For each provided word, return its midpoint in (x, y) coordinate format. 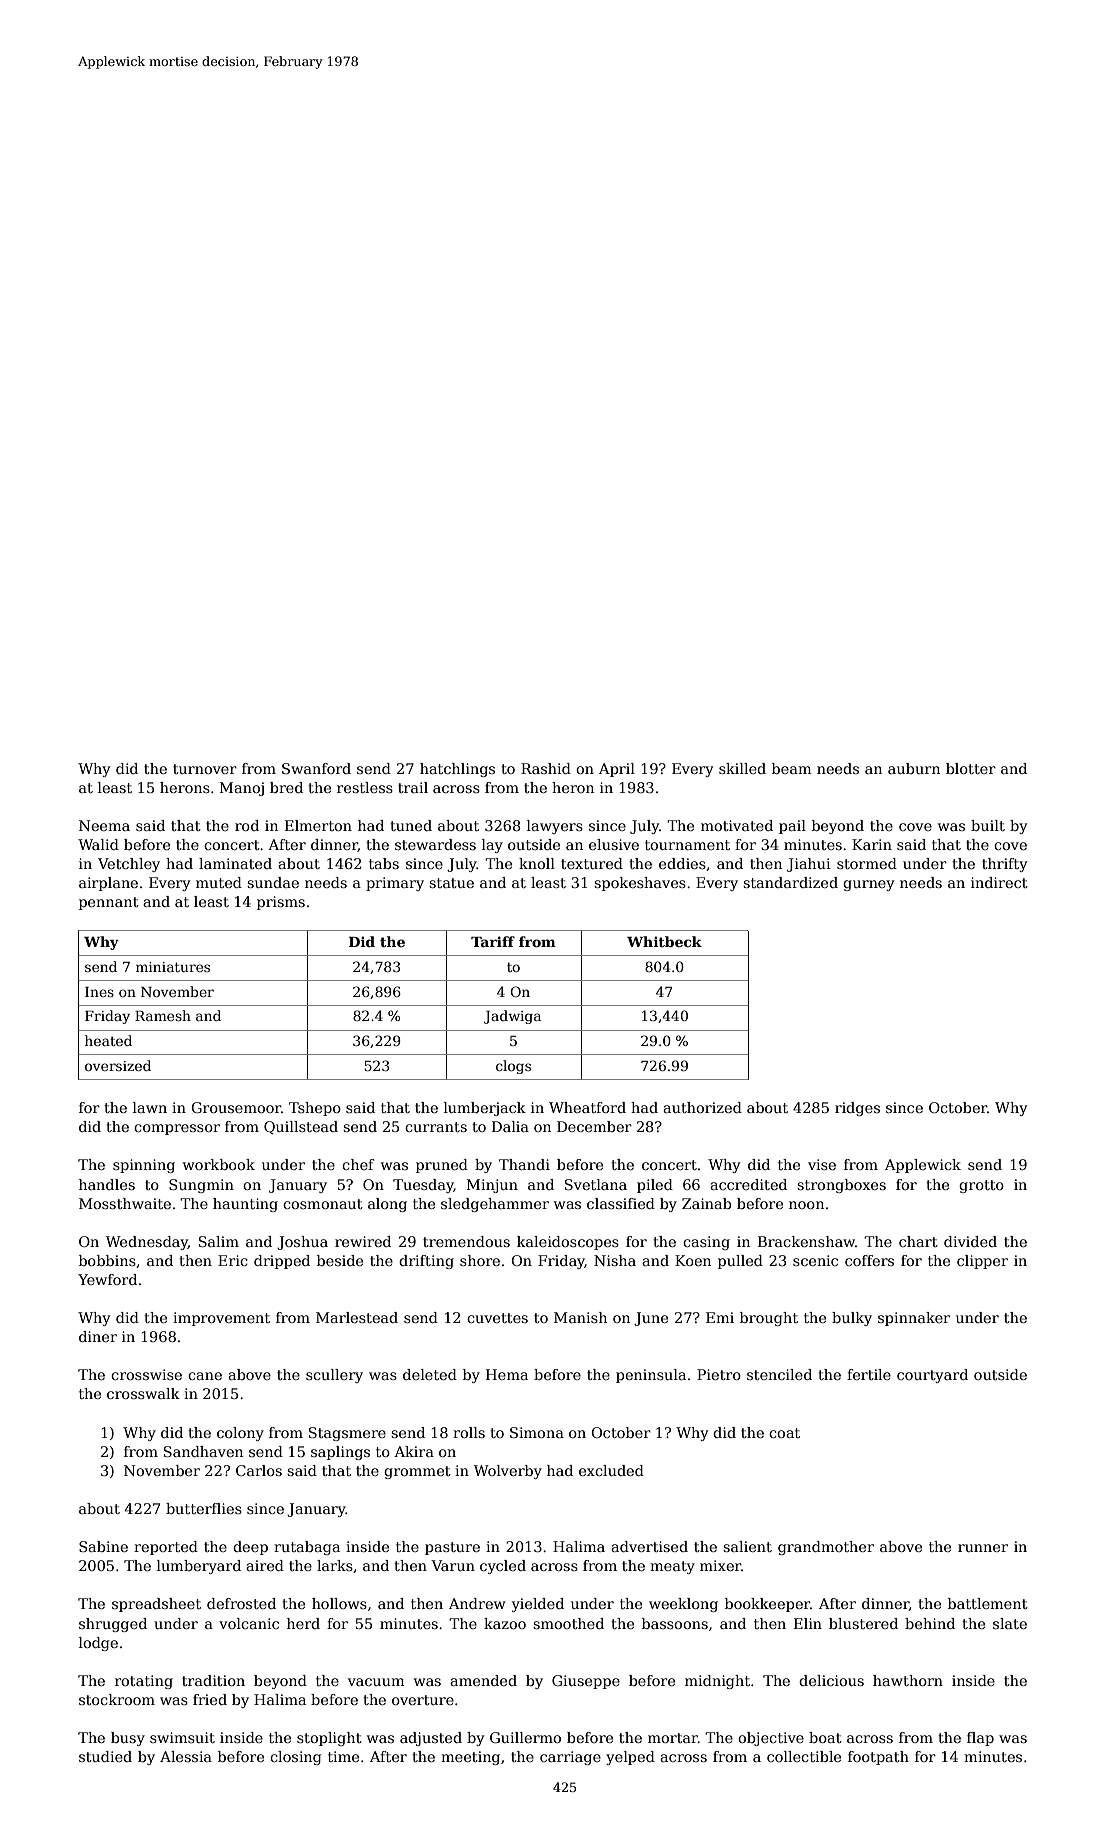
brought (769, 1319)
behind (930, 1623)
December (594, 1126)
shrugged (113, 1625)
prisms (281, 903)
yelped (630, 1758)
